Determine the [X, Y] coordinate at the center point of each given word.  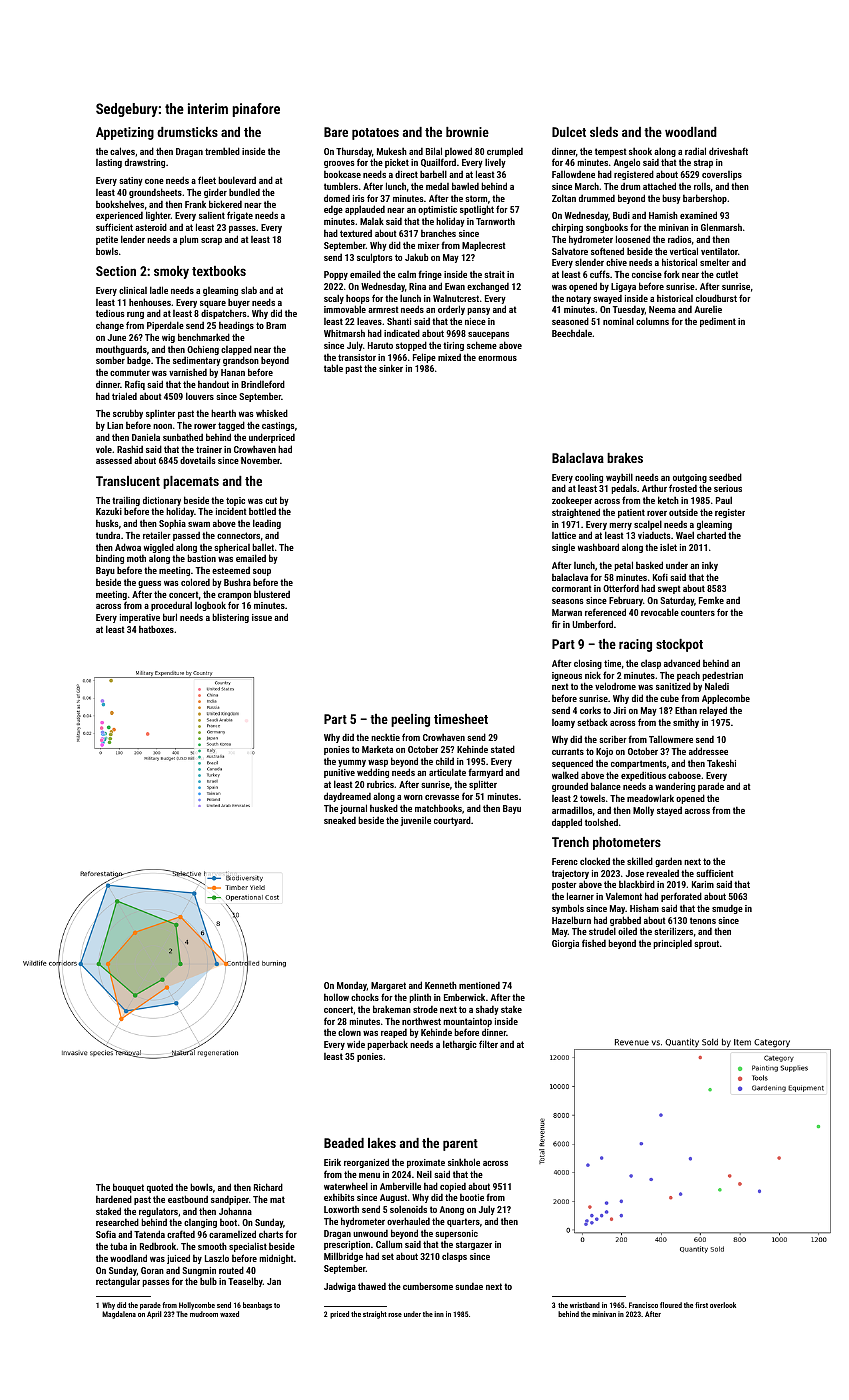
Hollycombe [197, 1306]
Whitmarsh [344, 333]
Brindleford [263, 384]
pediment [718, 322]
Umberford [592, 624]
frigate [240, 216]
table [333, 368]
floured [671, 1305]
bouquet [128, 1188]
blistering [230, 618]
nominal [618, 321]
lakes [382, 1143]
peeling [410, 720]
